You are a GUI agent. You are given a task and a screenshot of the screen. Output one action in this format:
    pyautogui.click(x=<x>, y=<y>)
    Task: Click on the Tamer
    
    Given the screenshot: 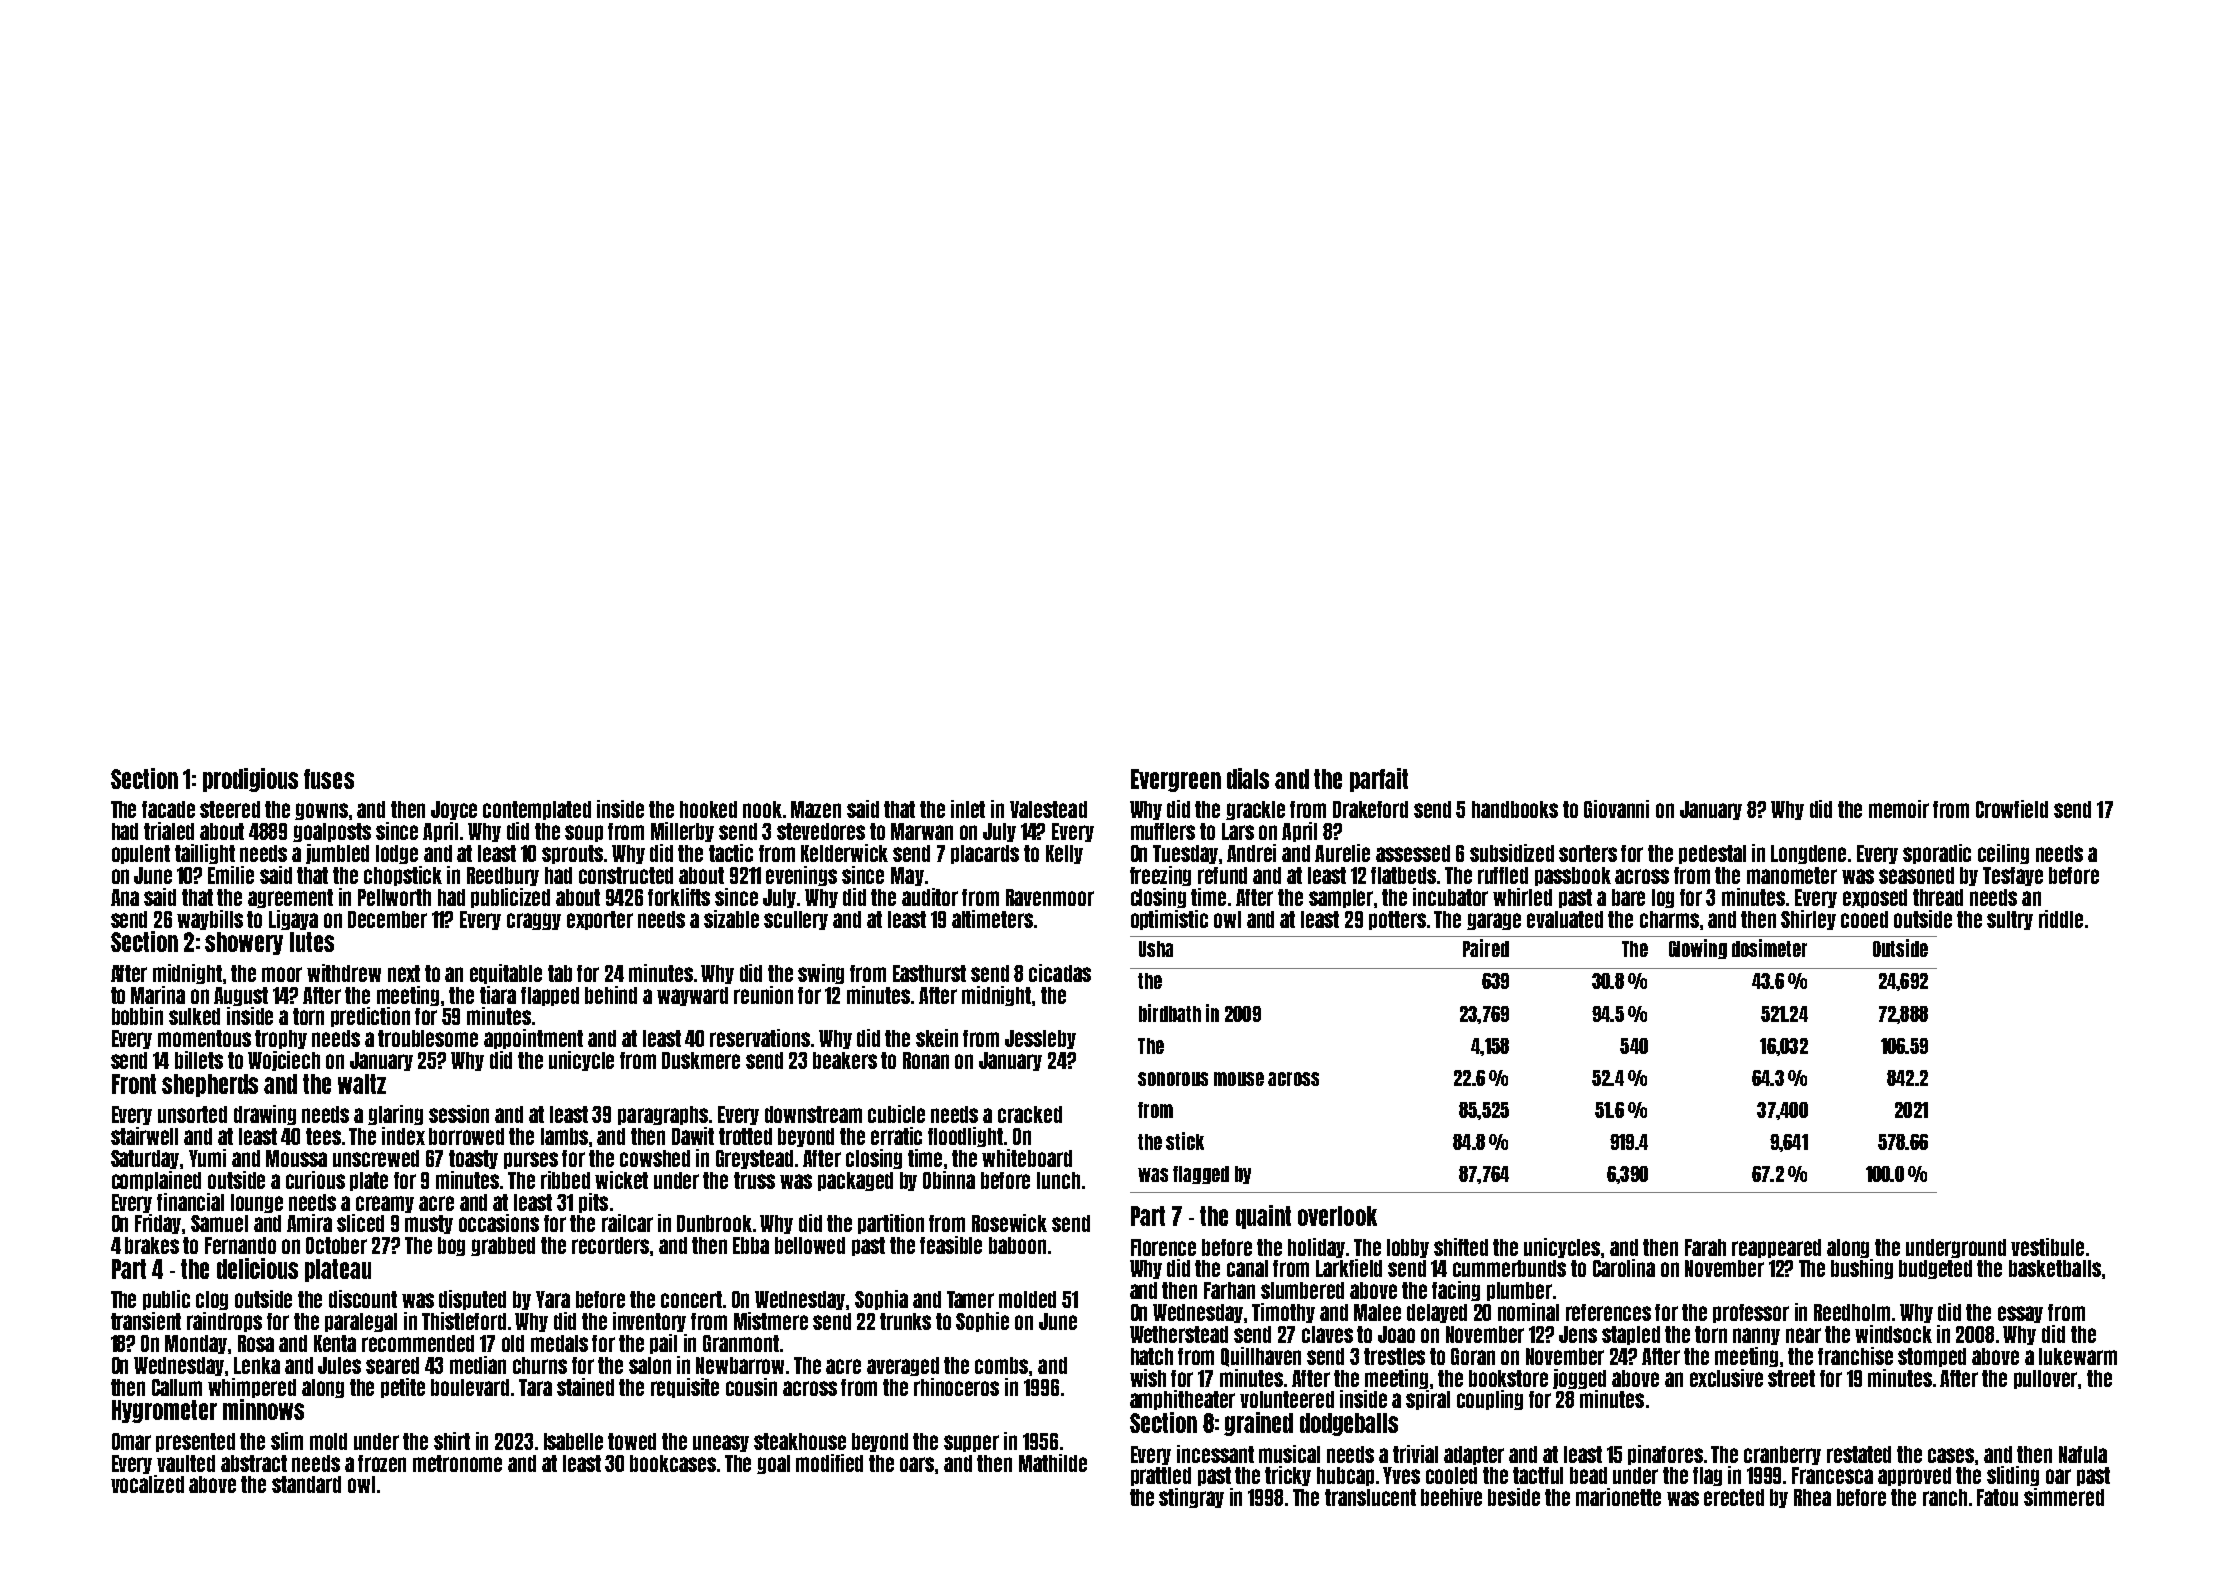 What is the action you would take?
    pyautogui.click(x=970, y=1299)
